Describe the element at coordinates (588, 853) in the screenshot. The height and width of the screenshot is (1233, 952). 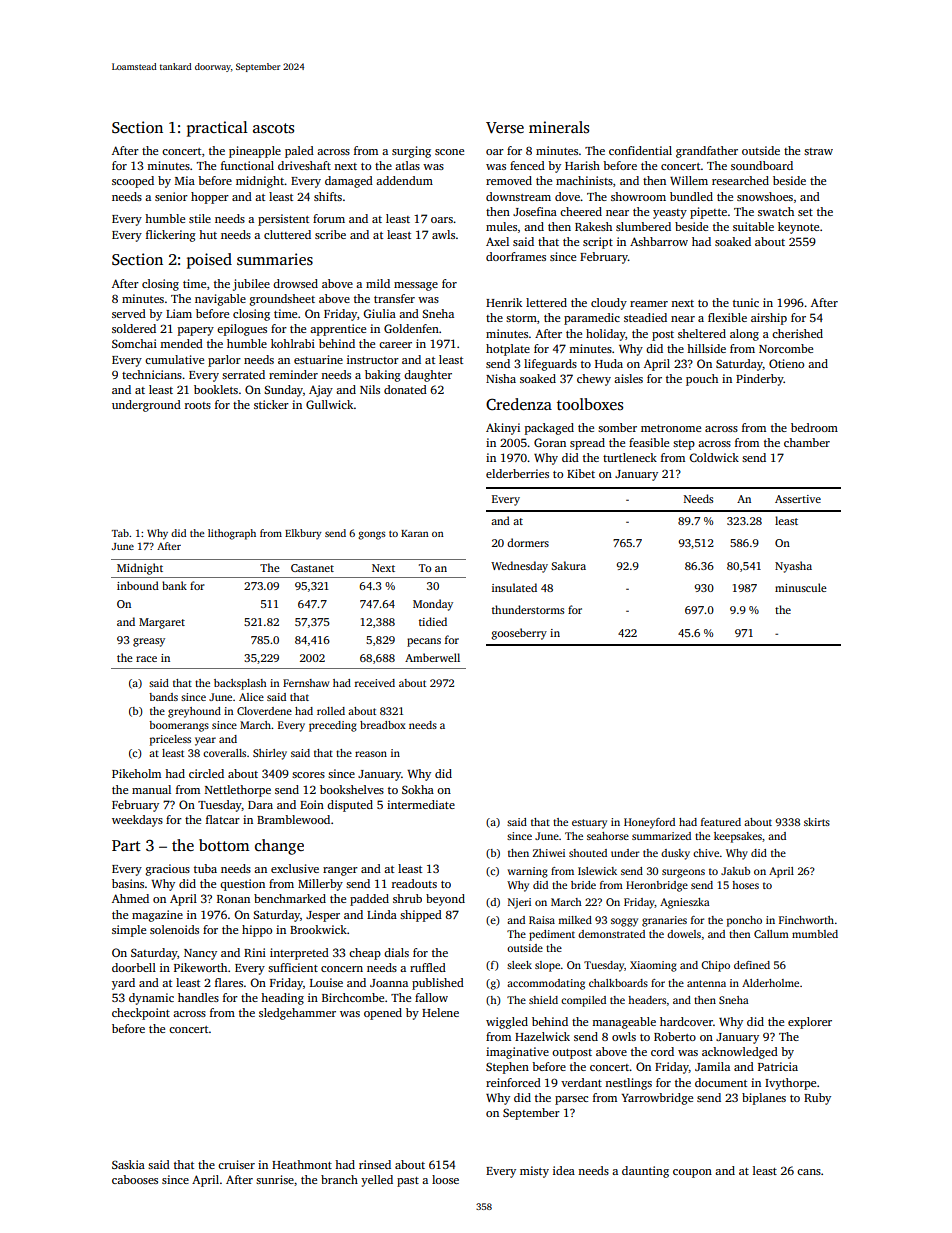
I see `shouted` at that location.
